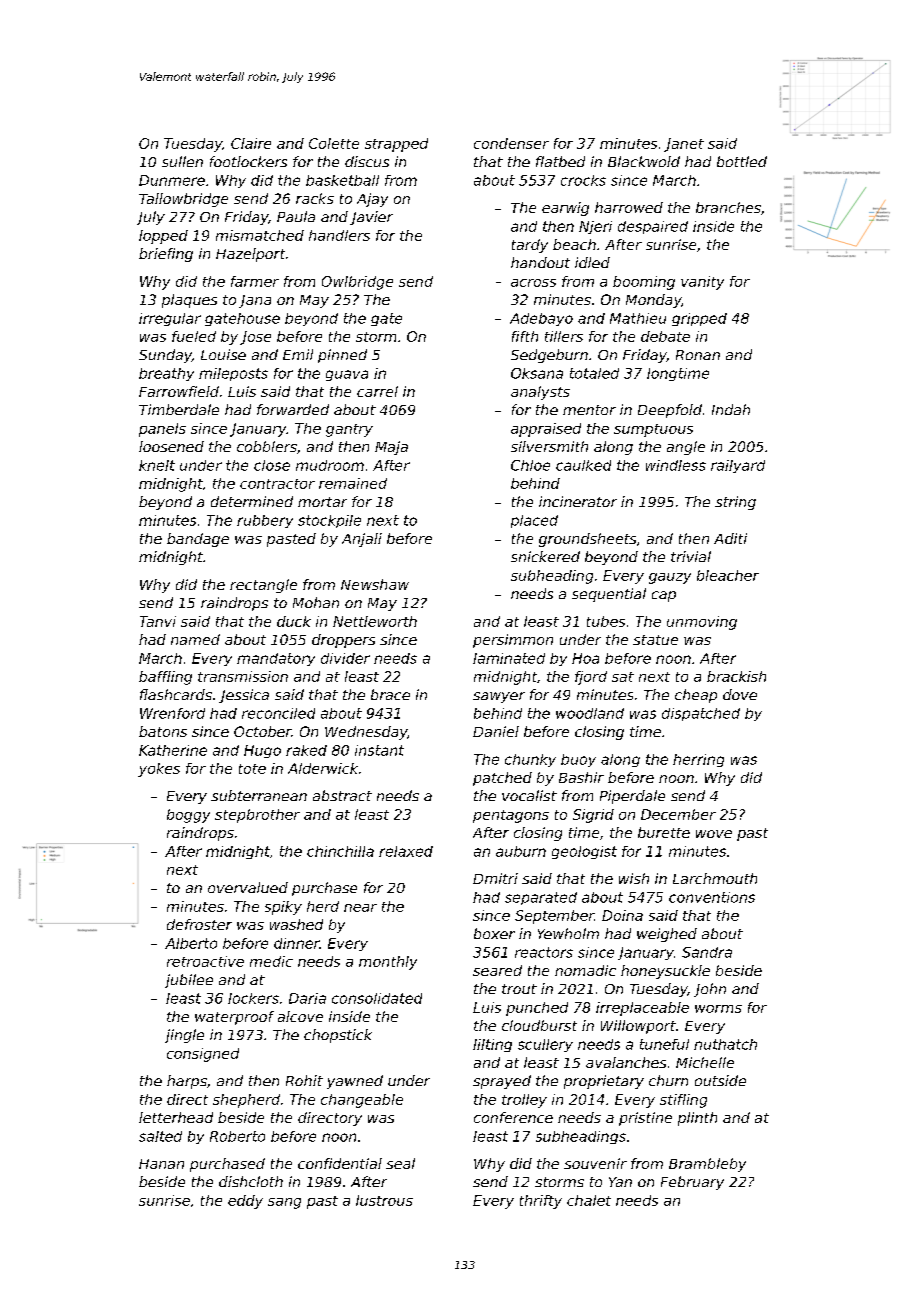 This screenshot has width=908, height=1316. Describe the element at coordinates (284, 1203) in the screenshot. I see `sang` at that location.
